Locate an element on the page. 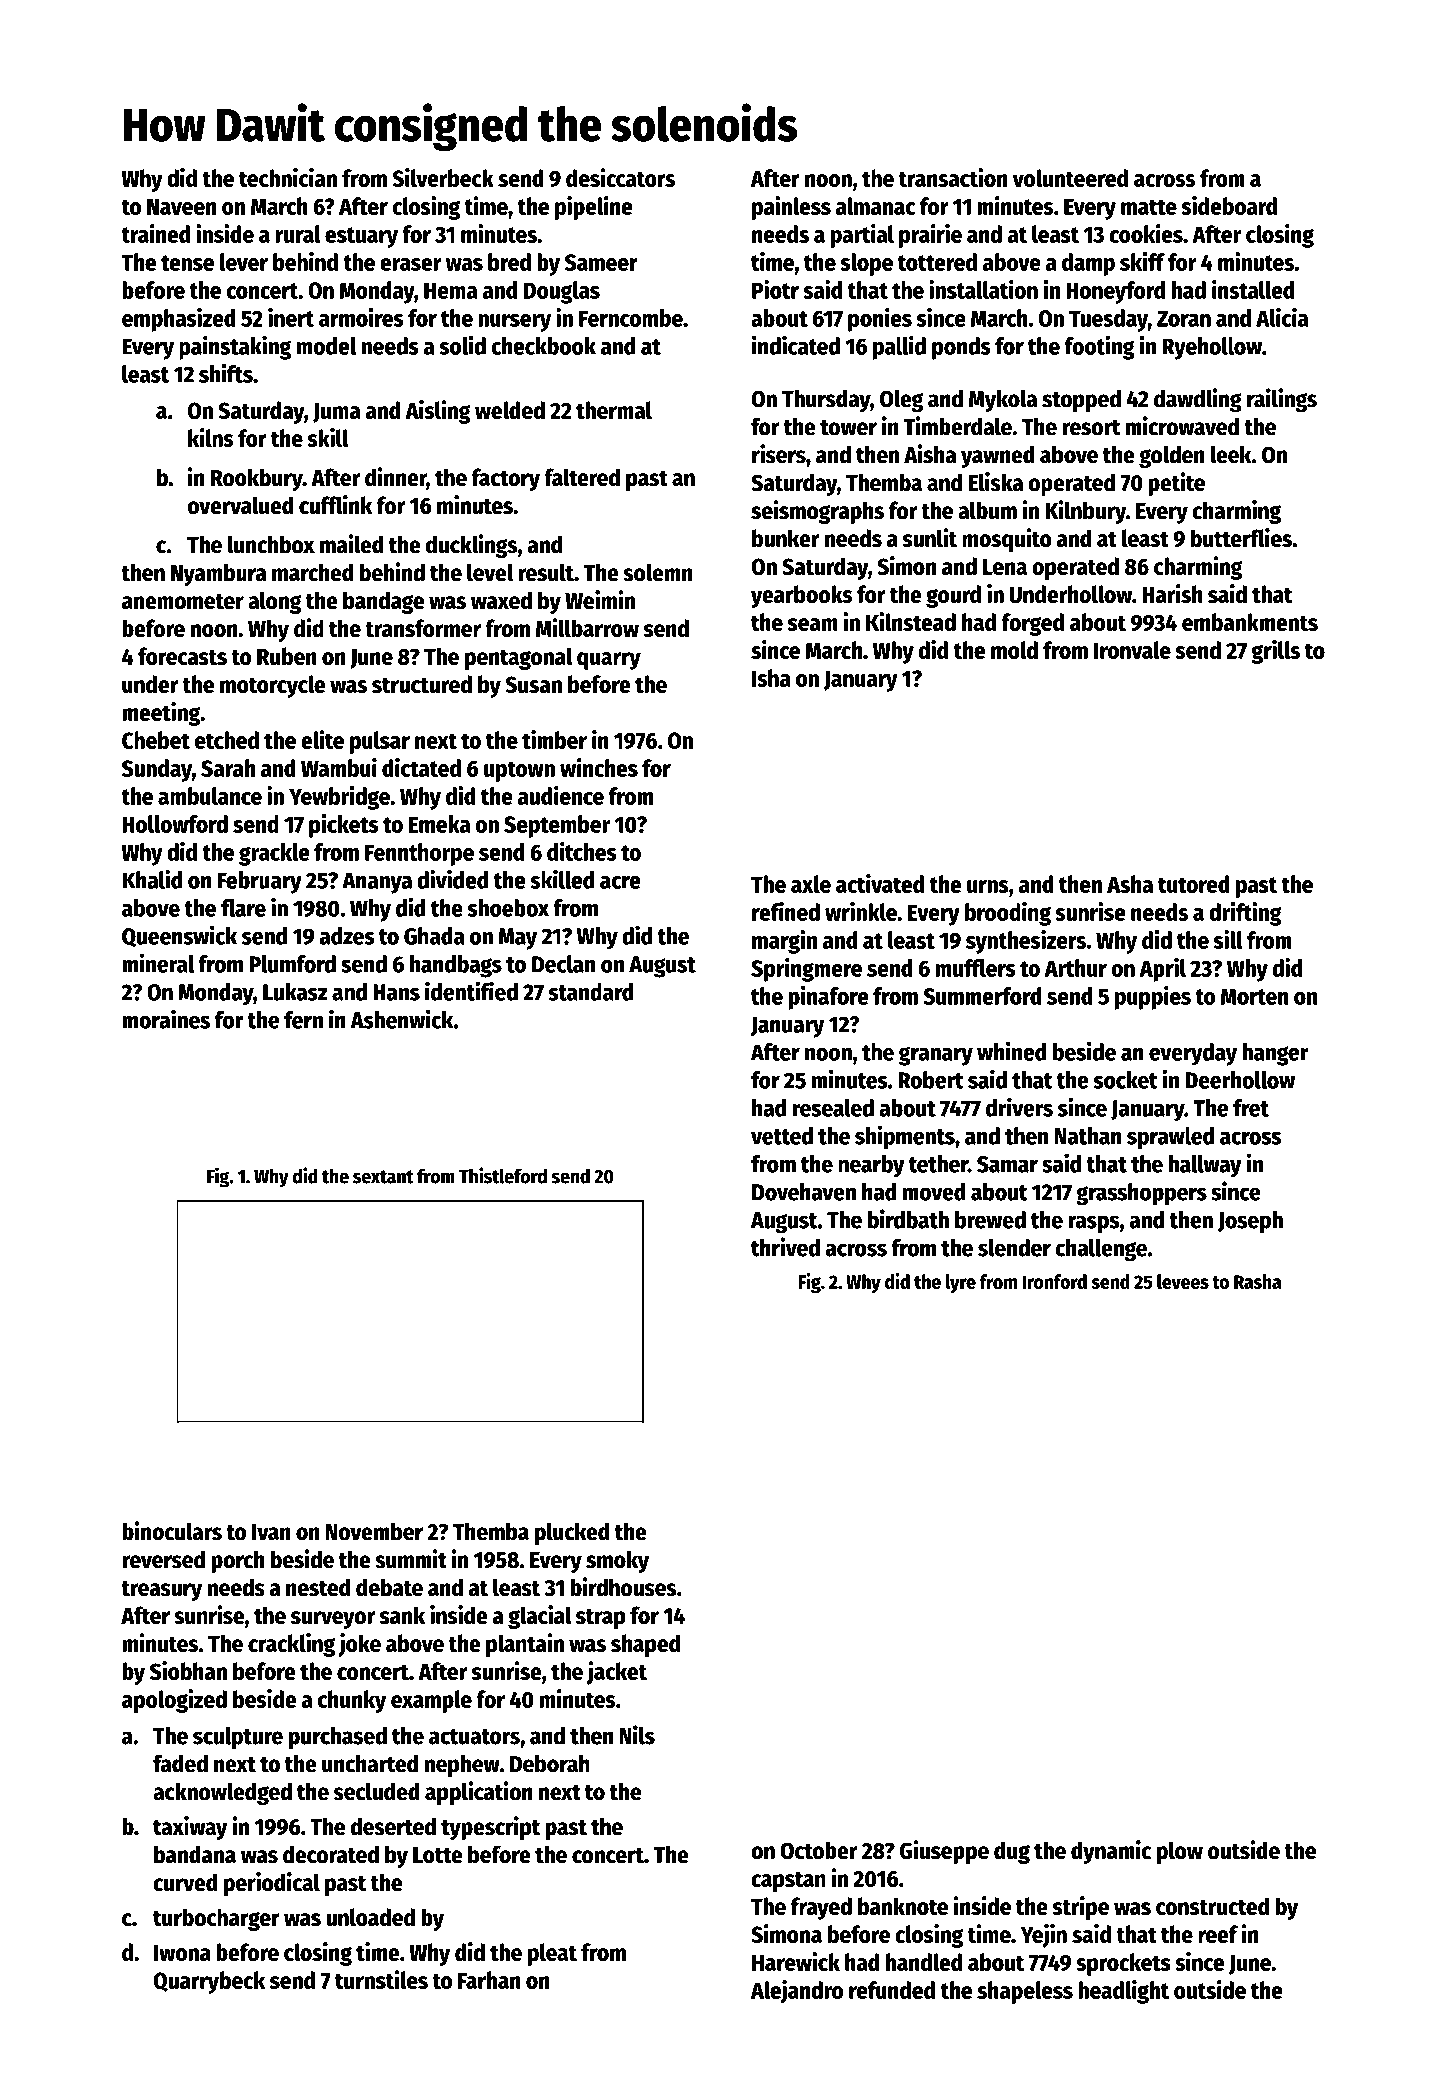 The height and width of the page is (2100, 1450). seam is located at coordinates (813, 624).
